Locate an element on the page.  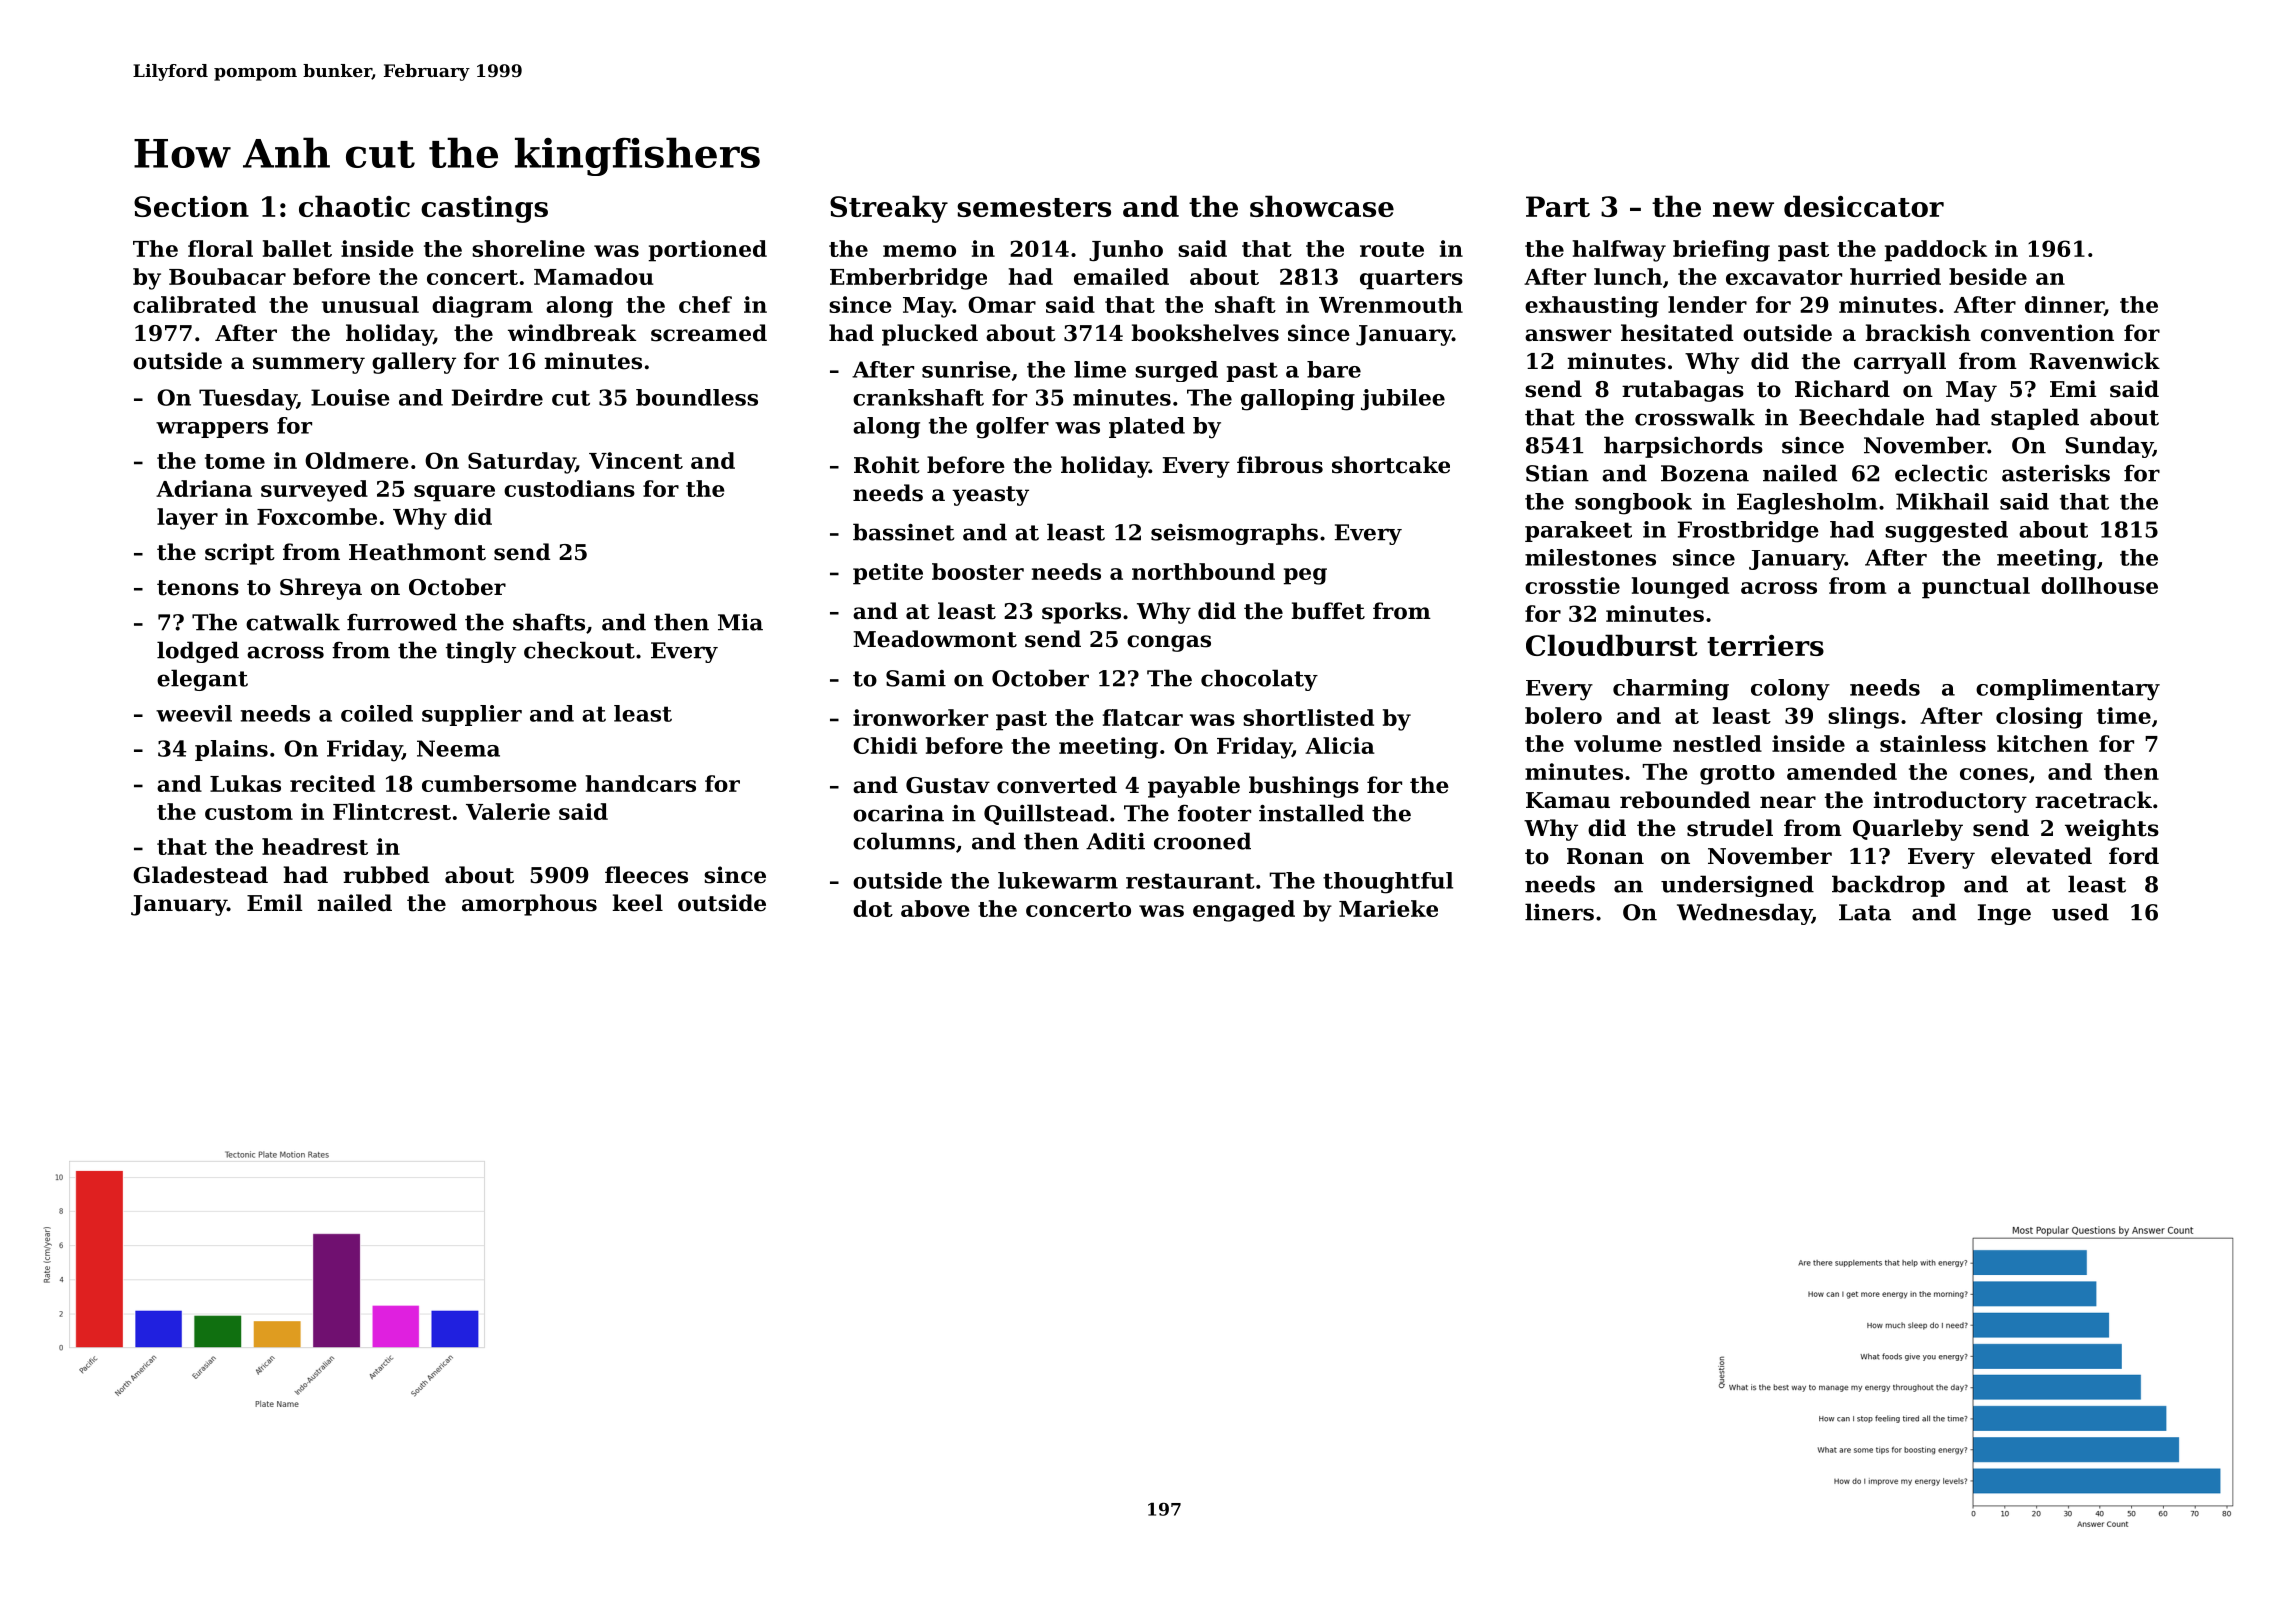
Bozena is located at coordinates (1705, 473).
